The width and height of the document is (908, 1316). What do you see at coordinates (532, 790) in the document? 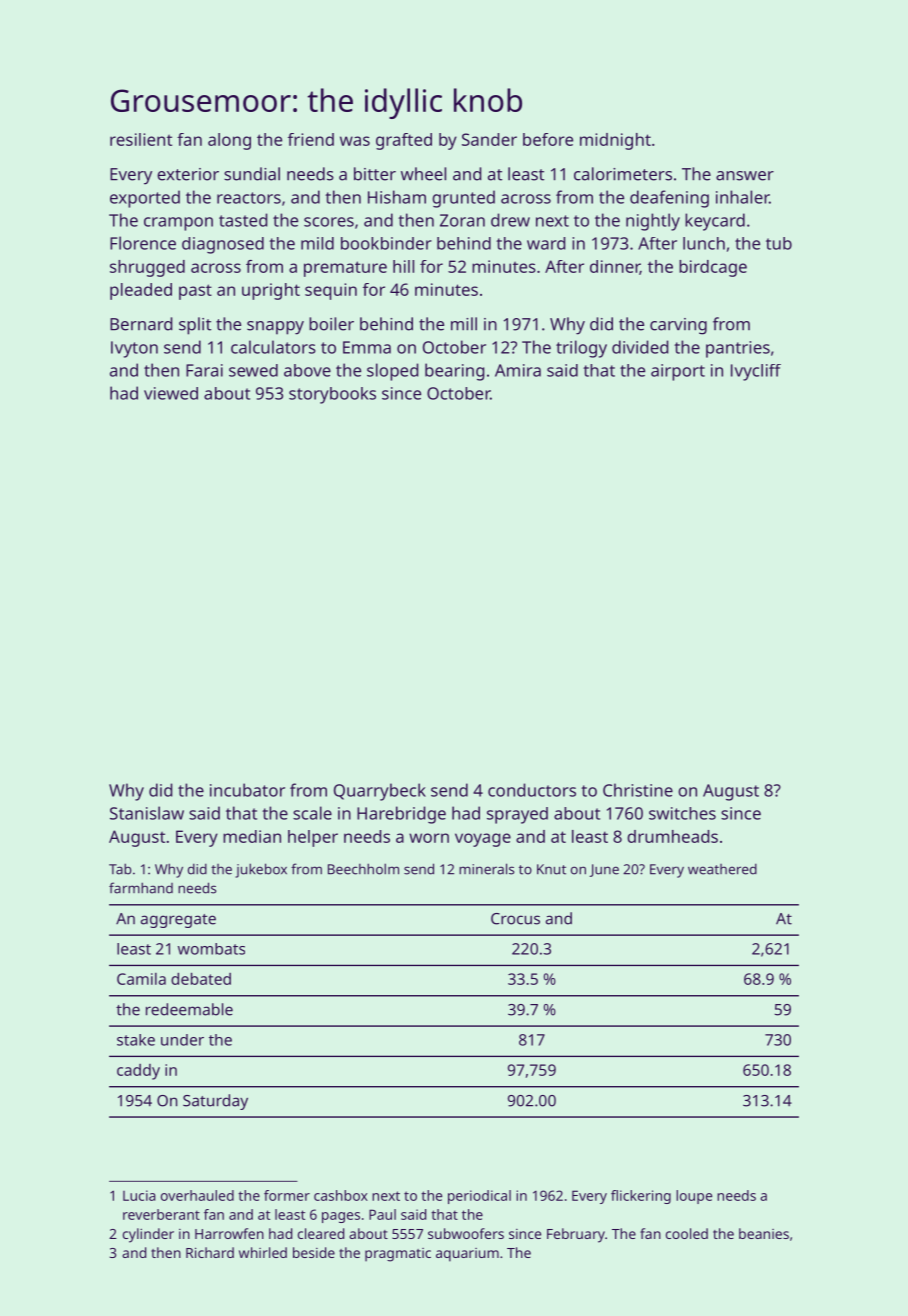
I see `conductors` at bounding box center [532, 790].
